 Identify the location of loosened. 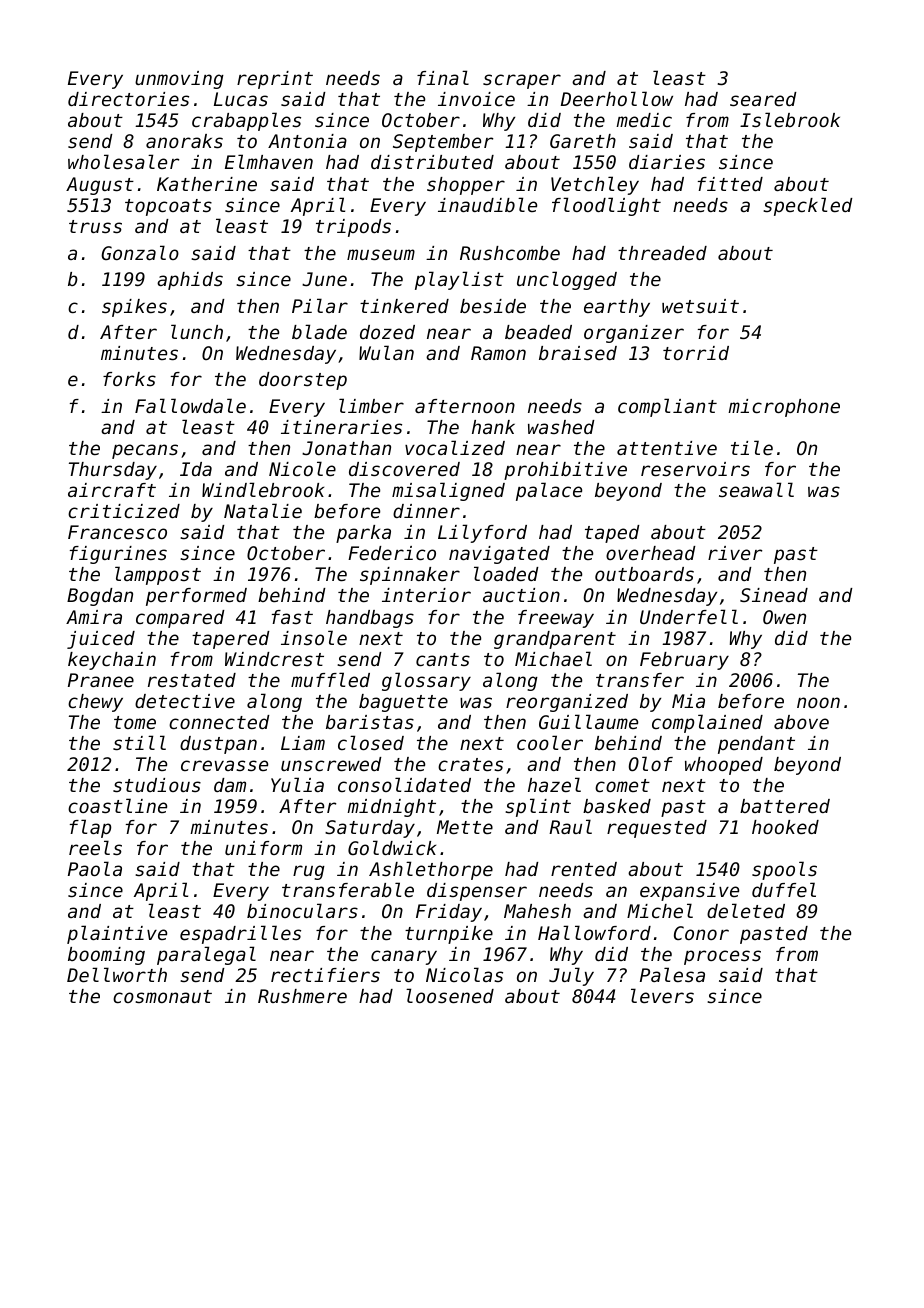
(450, 995).
